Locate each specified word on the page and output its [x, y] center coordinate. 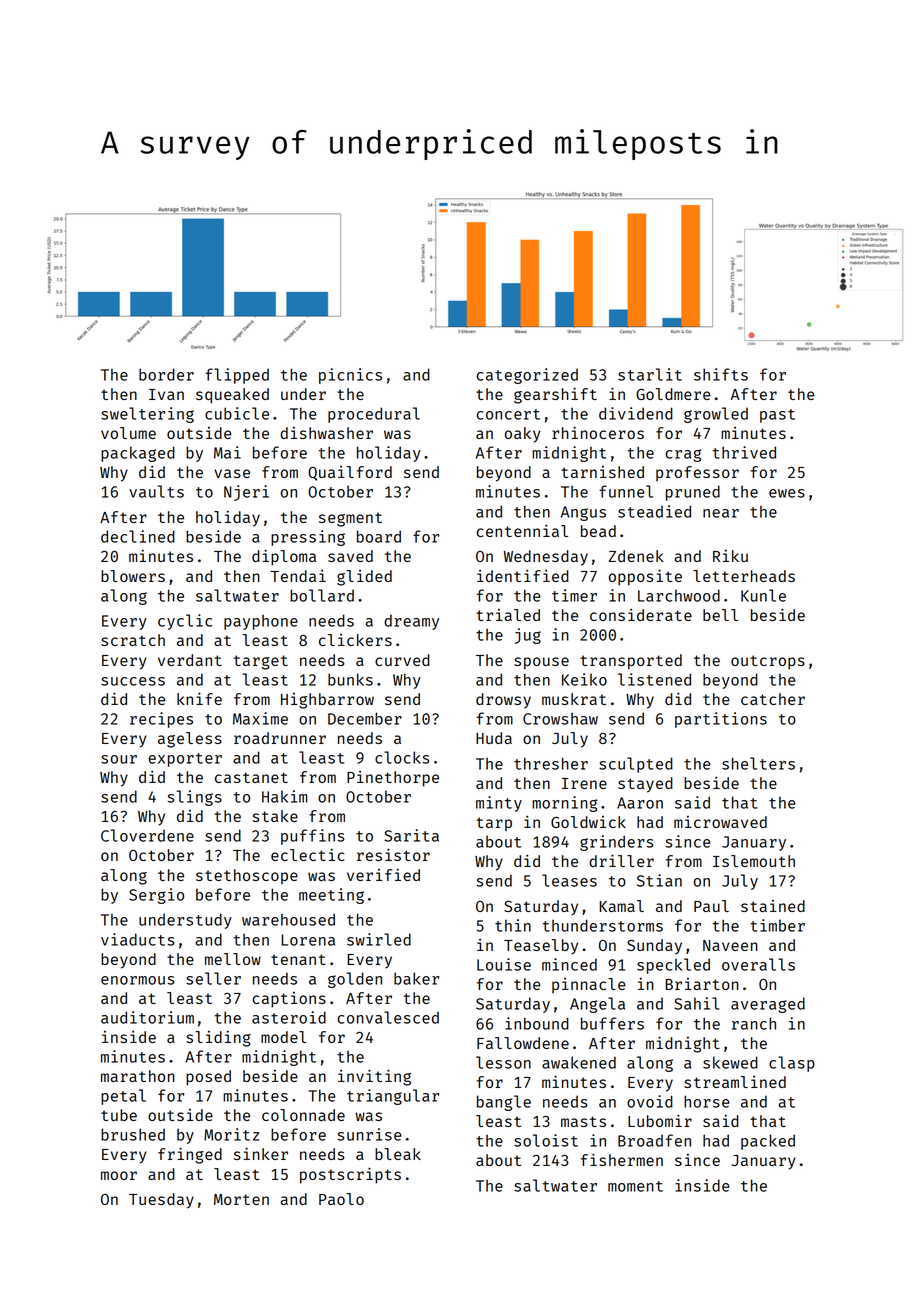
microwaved [720, 822]
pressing [308, 538]
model [284, 1037]
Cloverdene [147, 835]
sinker [261, 1153]
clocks [402, 757]
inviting [374, 1077]
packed [768, 1142]
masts [583, 1121]
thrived [744, 452]
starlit [650, 374]
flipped [237, 376]
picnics [350, 376]
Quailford [350, 473]
